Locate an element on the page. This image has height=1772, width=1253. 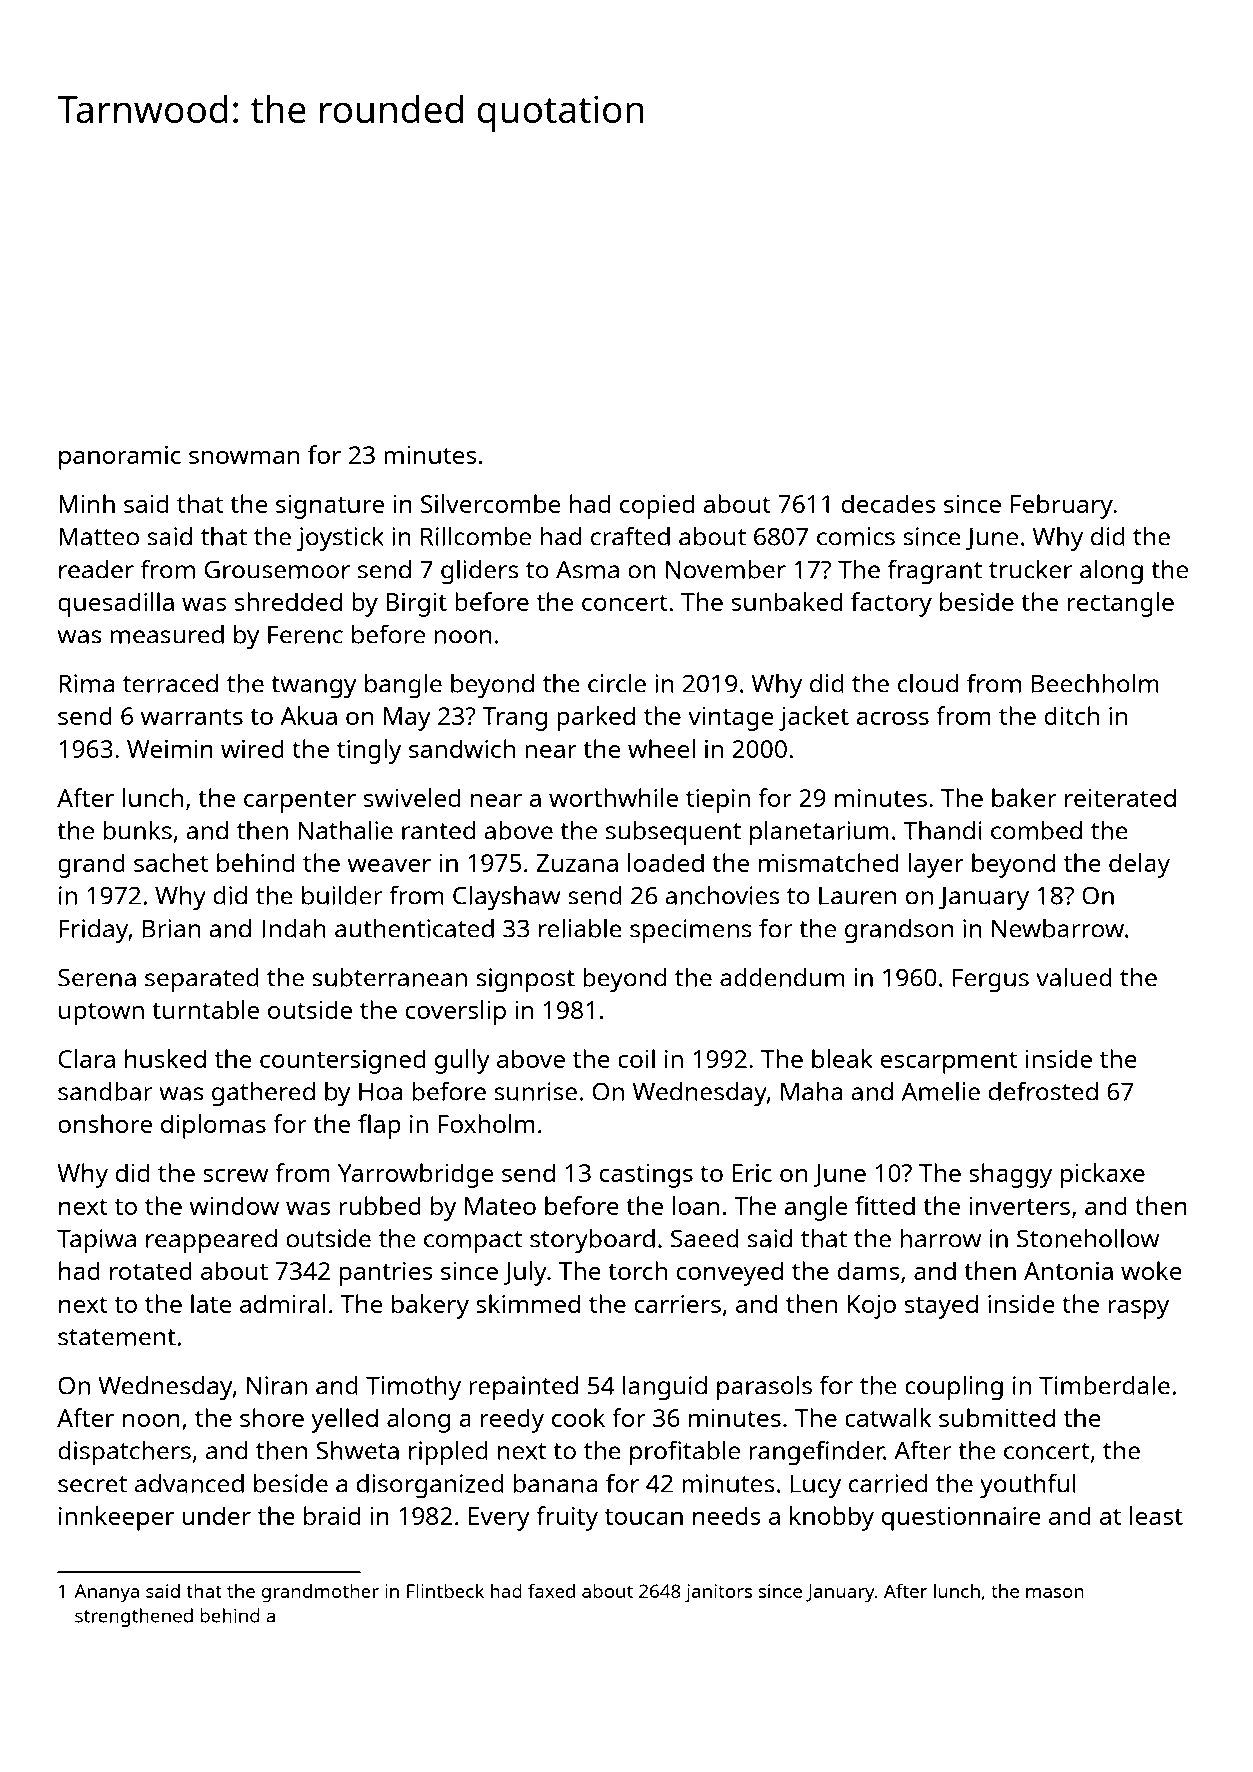
raspy is located at coordinates (1138, 1309).
